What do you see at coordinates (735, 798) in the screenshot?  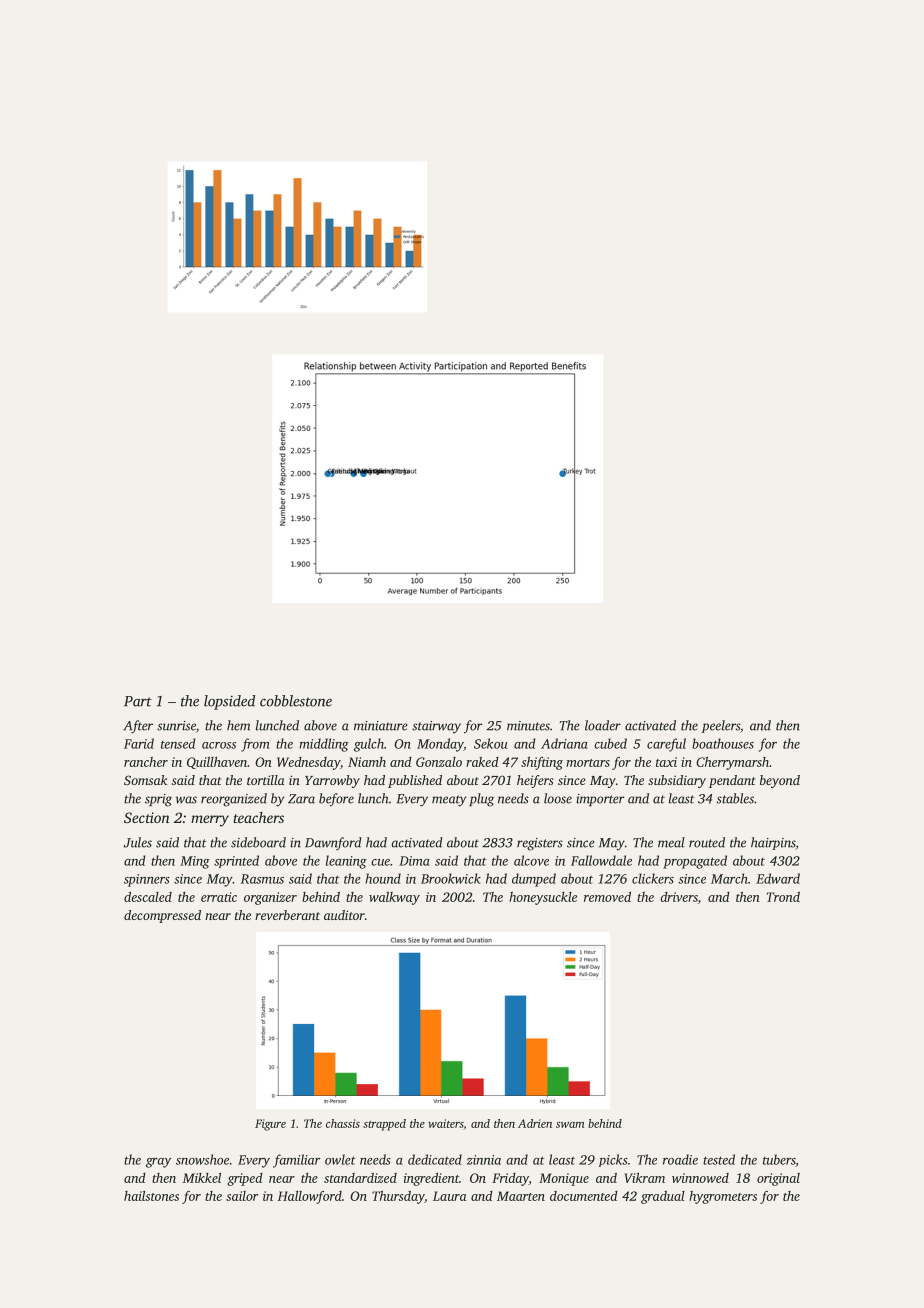 I see `stables` at bounding box center [735, 798].
